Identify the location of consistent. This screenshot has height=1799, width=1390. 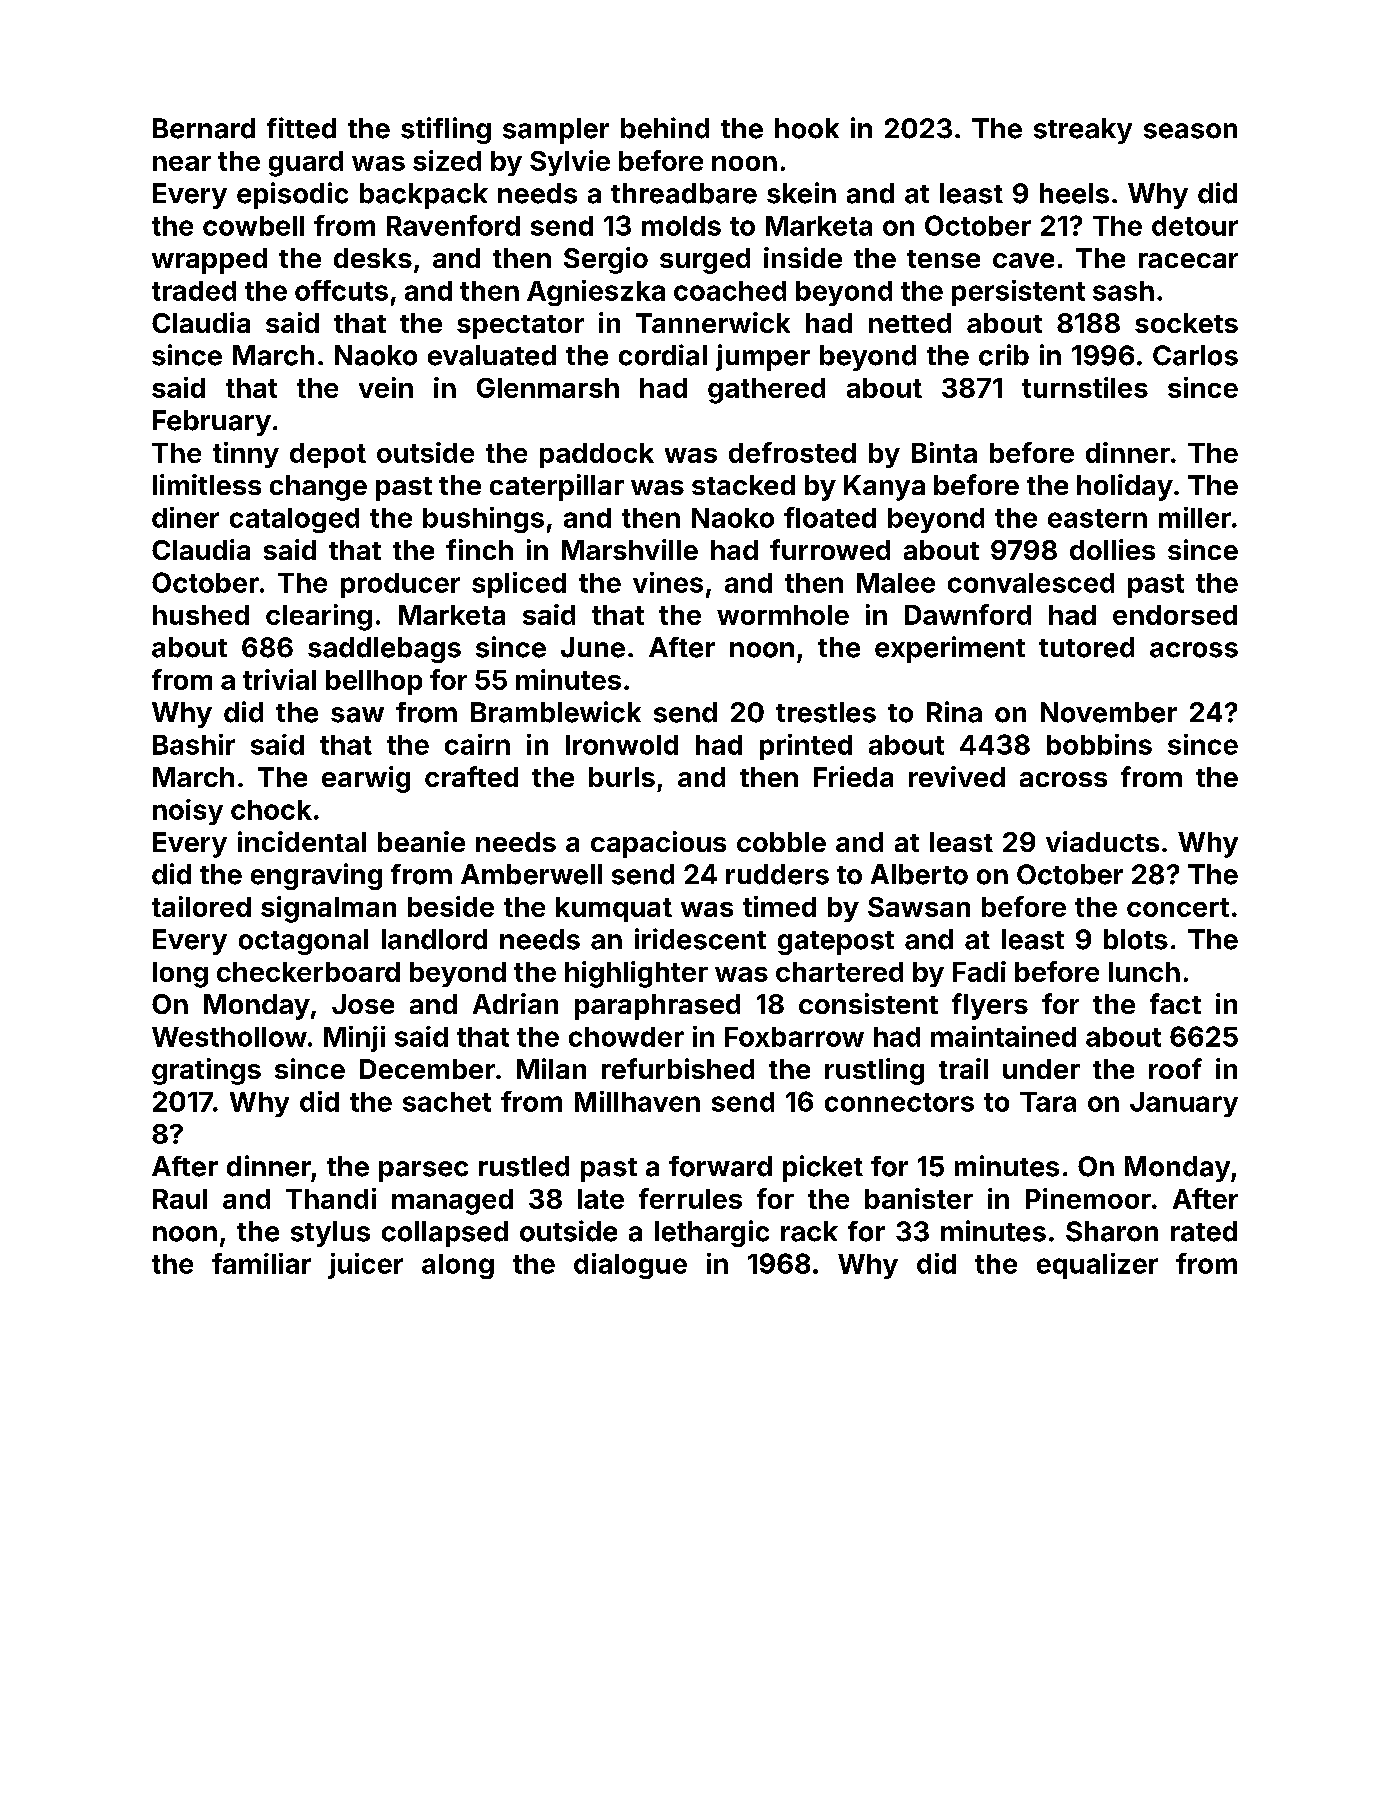
(868, 1003).
